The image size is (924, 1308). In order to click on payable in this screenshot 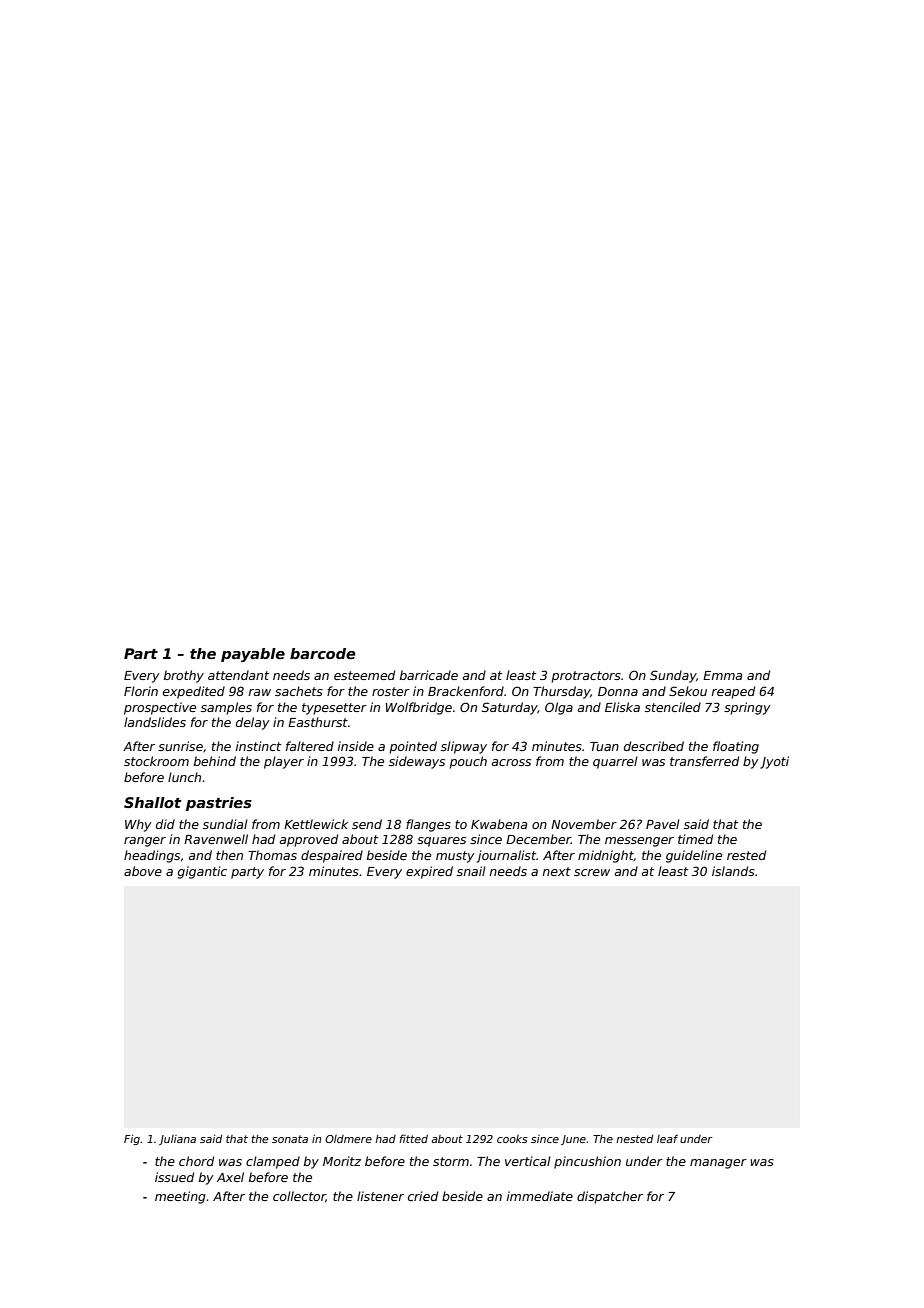, I will do `click(253, 655)`.
